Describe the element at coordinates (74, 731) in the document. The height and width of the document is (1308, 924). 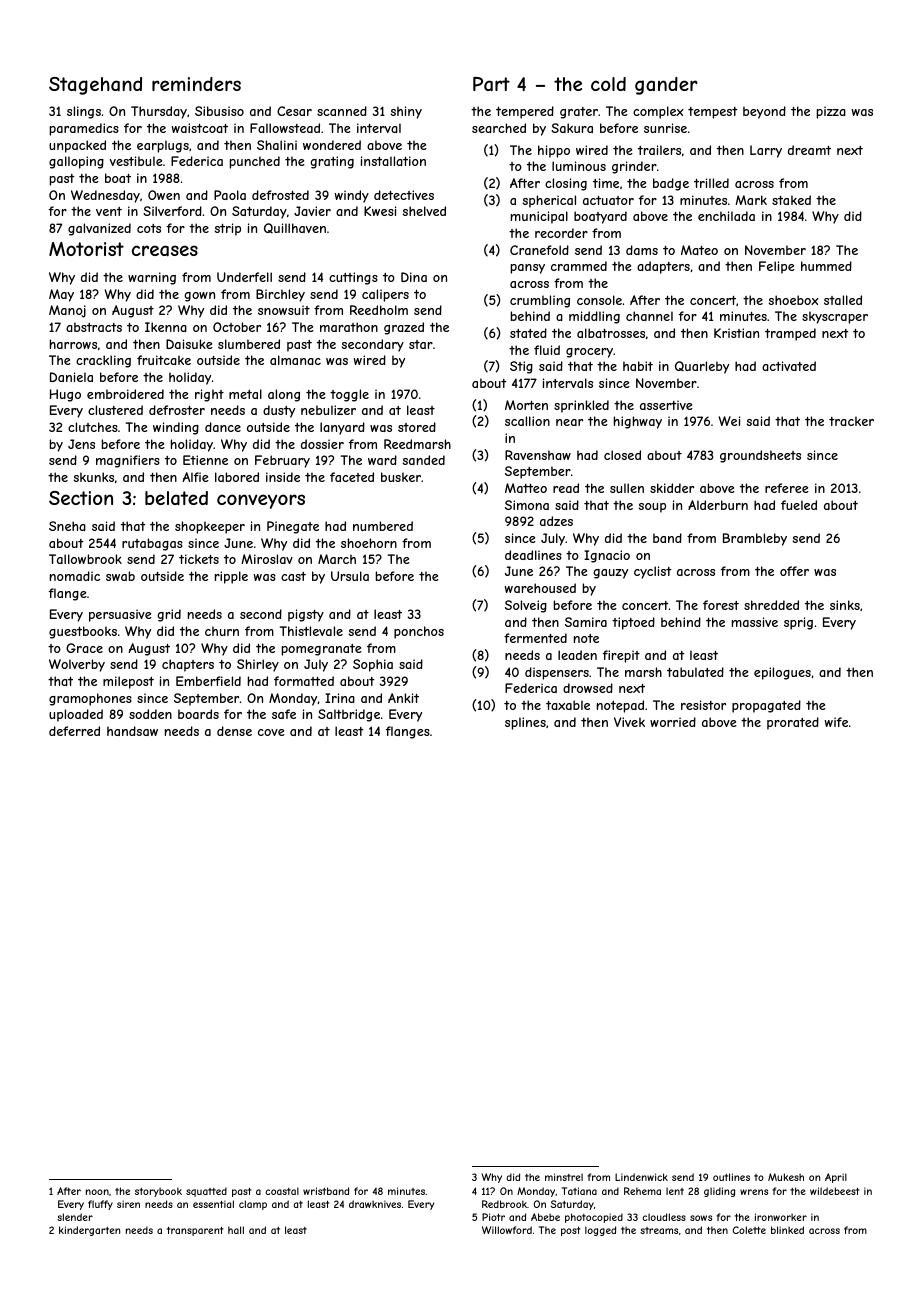
I see `deferred` at that location.
